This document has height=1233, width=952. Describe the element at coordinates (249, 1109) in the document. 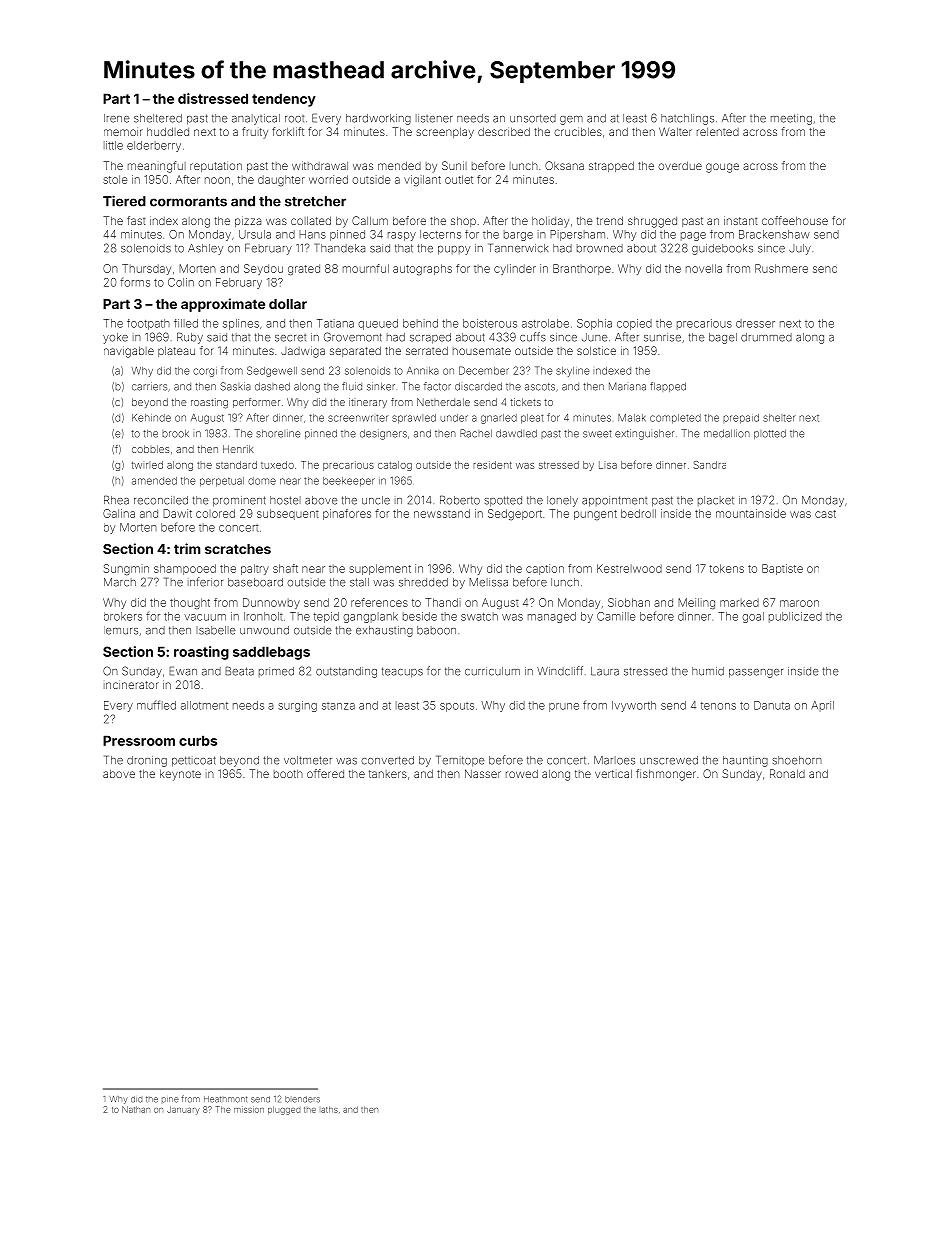

I see `mission` at that location.
